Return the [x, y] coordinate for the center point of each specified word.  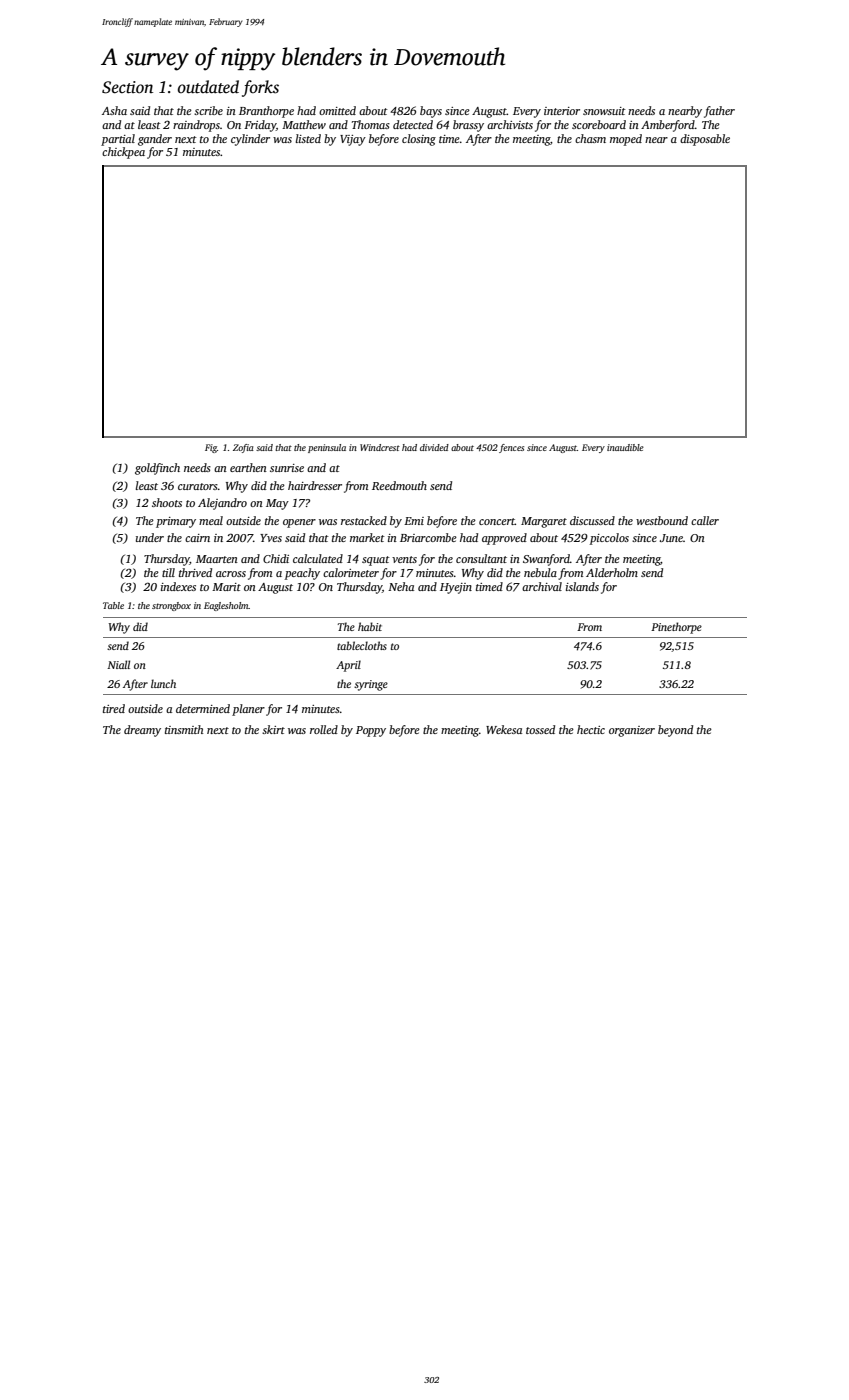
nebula [540, 572]
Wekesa [504, 729]
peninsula [327, 448]
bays [431, 112]
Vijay [353, 140]
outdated [208, 87]
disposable [705, 140]
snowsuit [604, 111]
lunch [163, 683]
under [150, 537]
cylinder [250, 140]
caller [705, 520]
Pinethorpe [676, 628]
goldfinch [157, 469]
